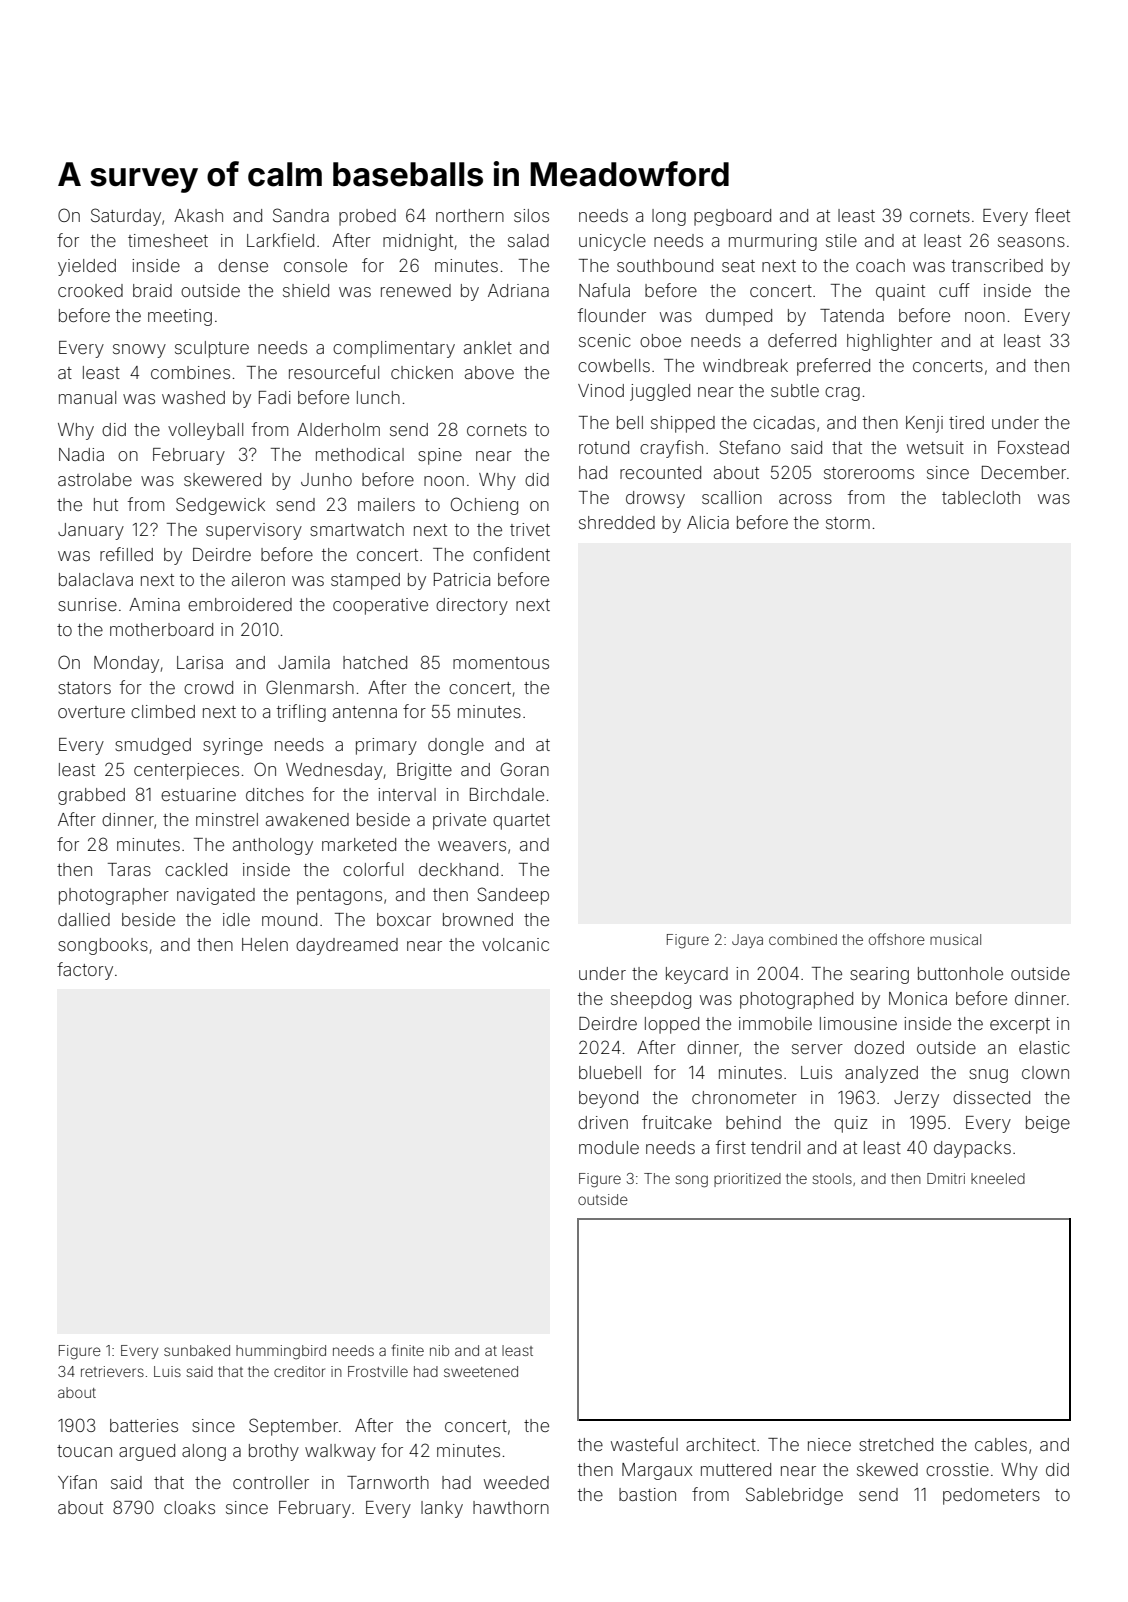 This document has width=1128, height=1602. What do you see at coordinates (90, 290) in the document?
I see `crooked` at bounding box center [90, 290].
